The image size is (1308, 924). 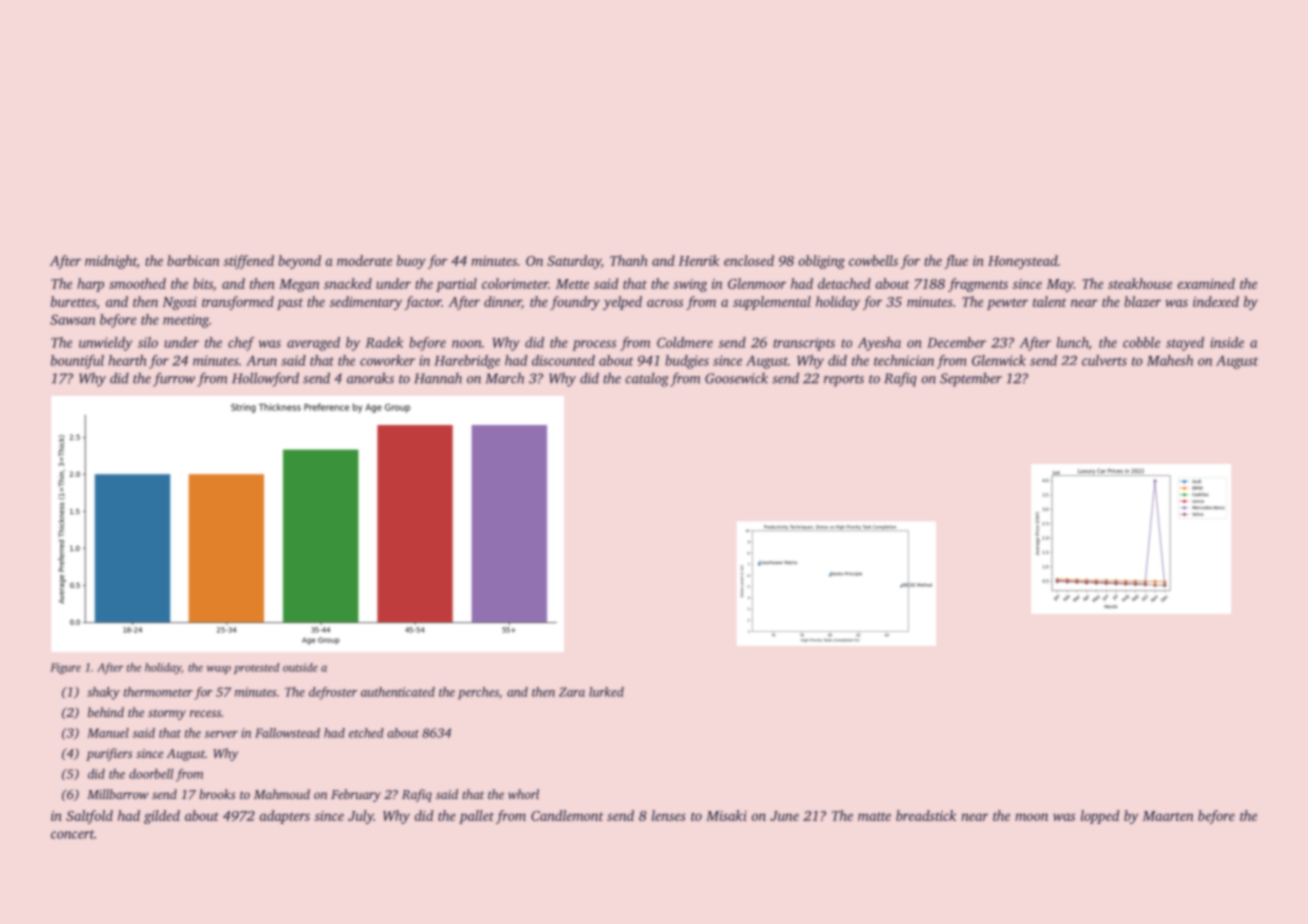 I want to click on past, so click(x=290, y=304).
